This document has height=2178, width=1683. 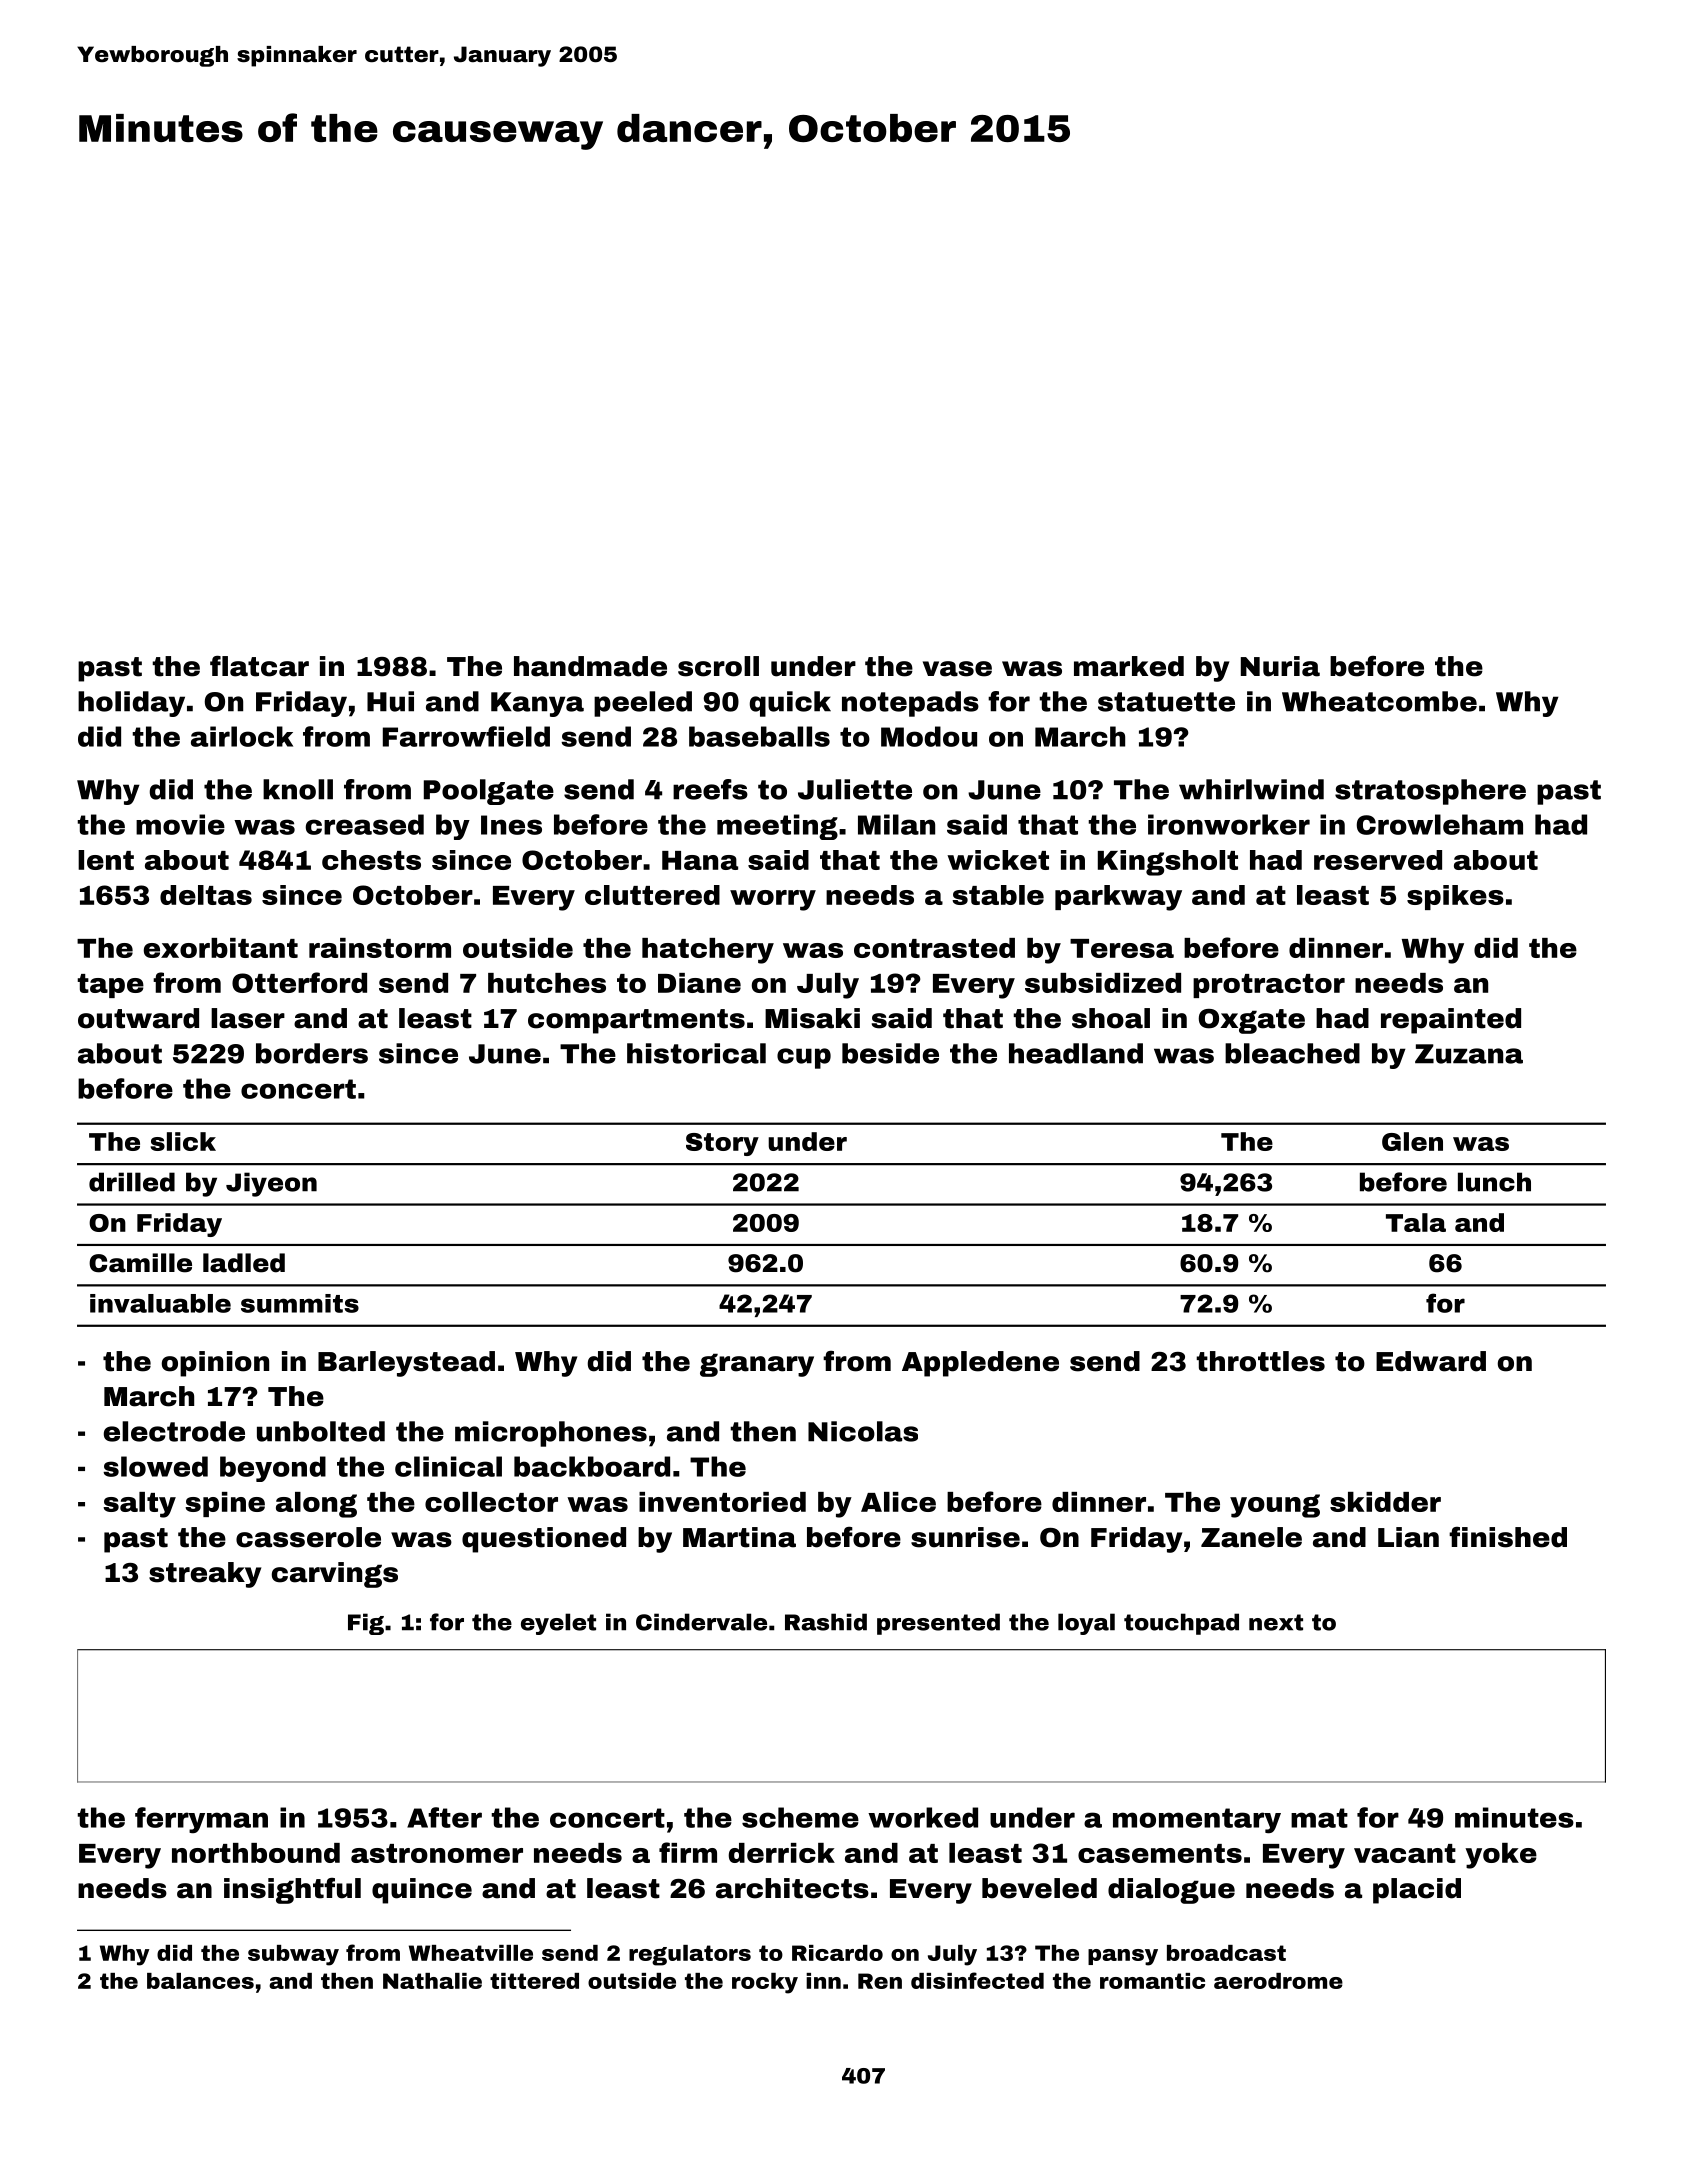 What do you see at coordinates (1431, 1361) in the document?
I see `Edward` at bounding box center [1431, 1361].
